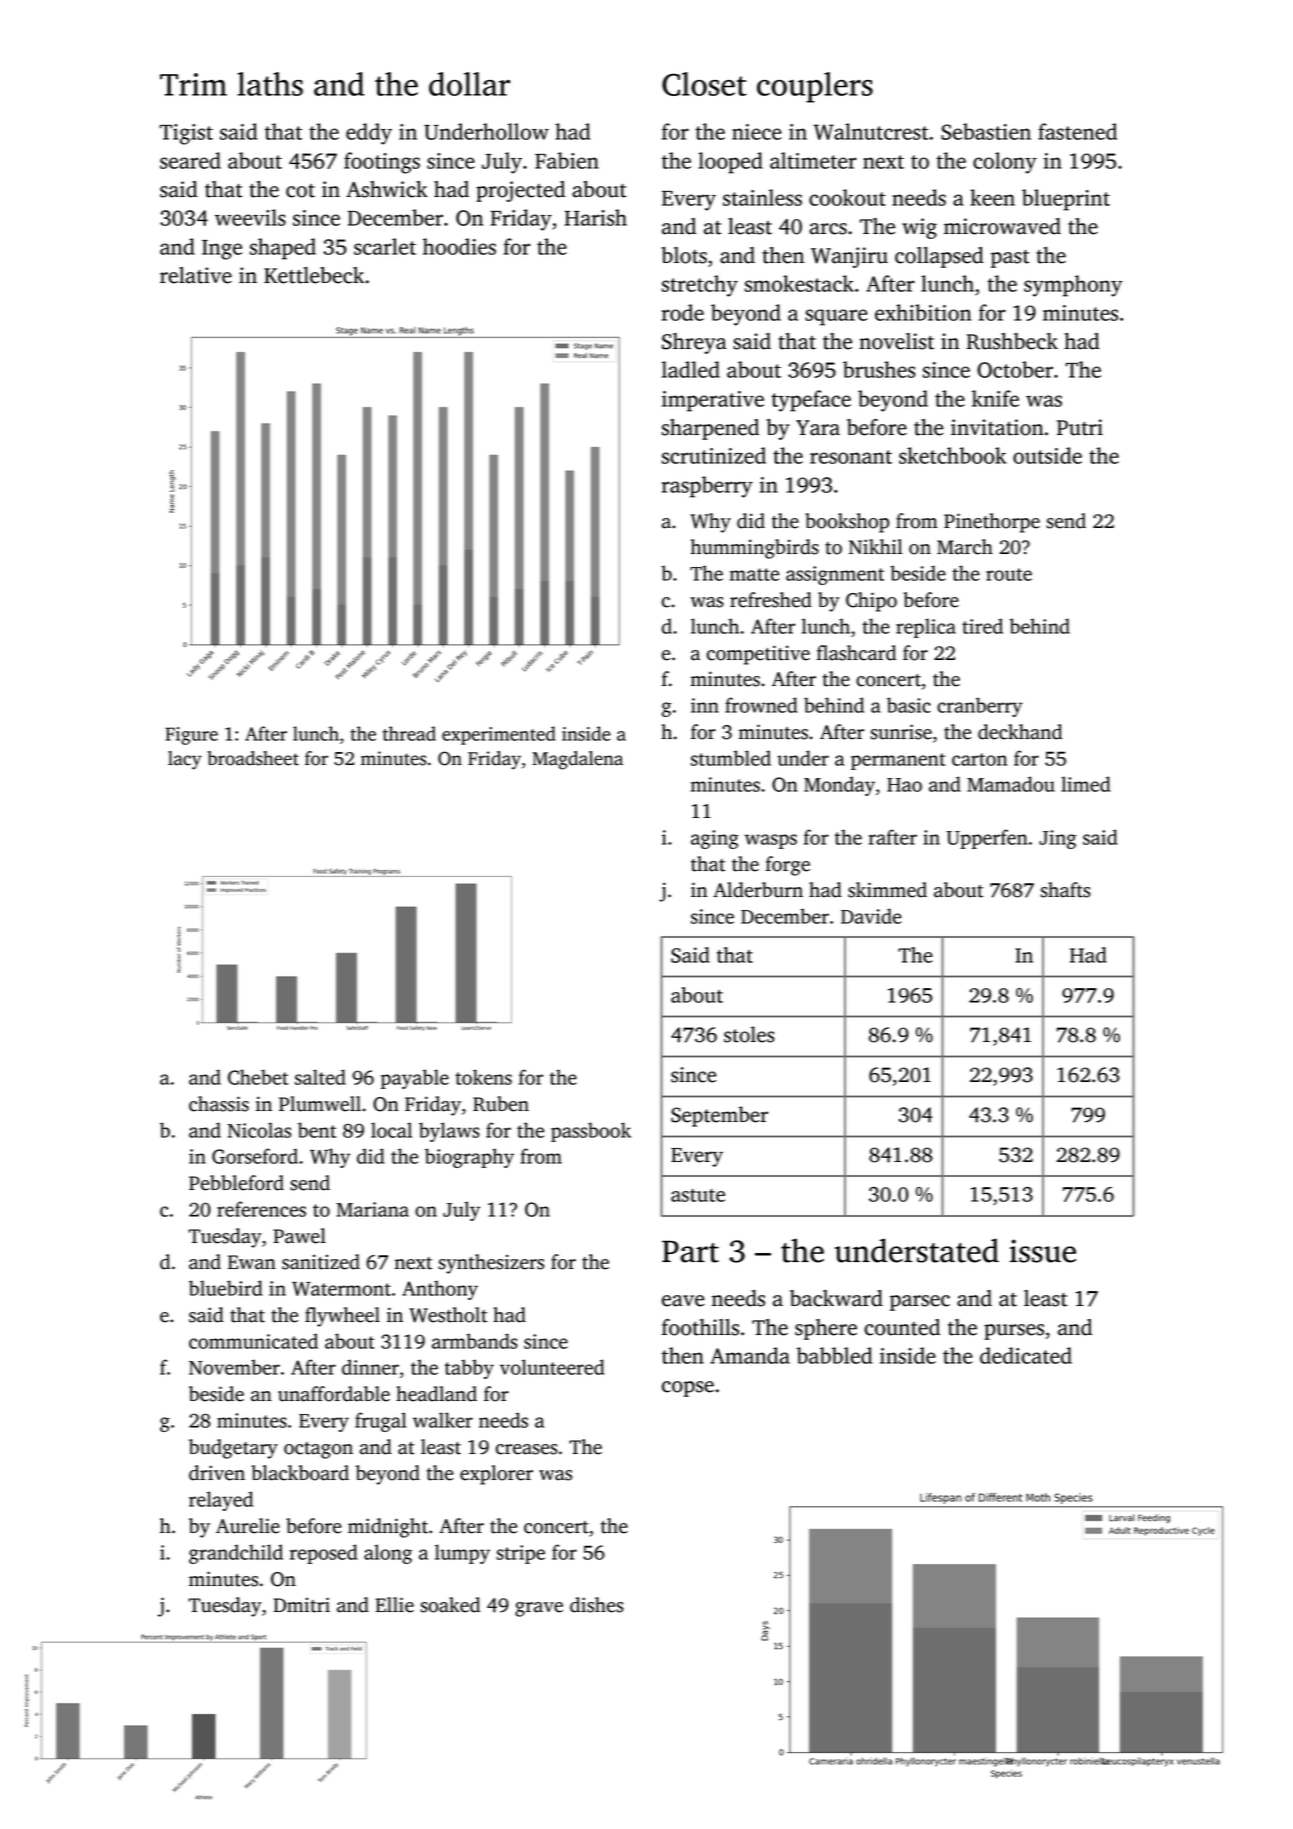 The image size is (1293, 1829). Describe the element at coordinates (698, 1195) in the image. I see `astute` at that location.
